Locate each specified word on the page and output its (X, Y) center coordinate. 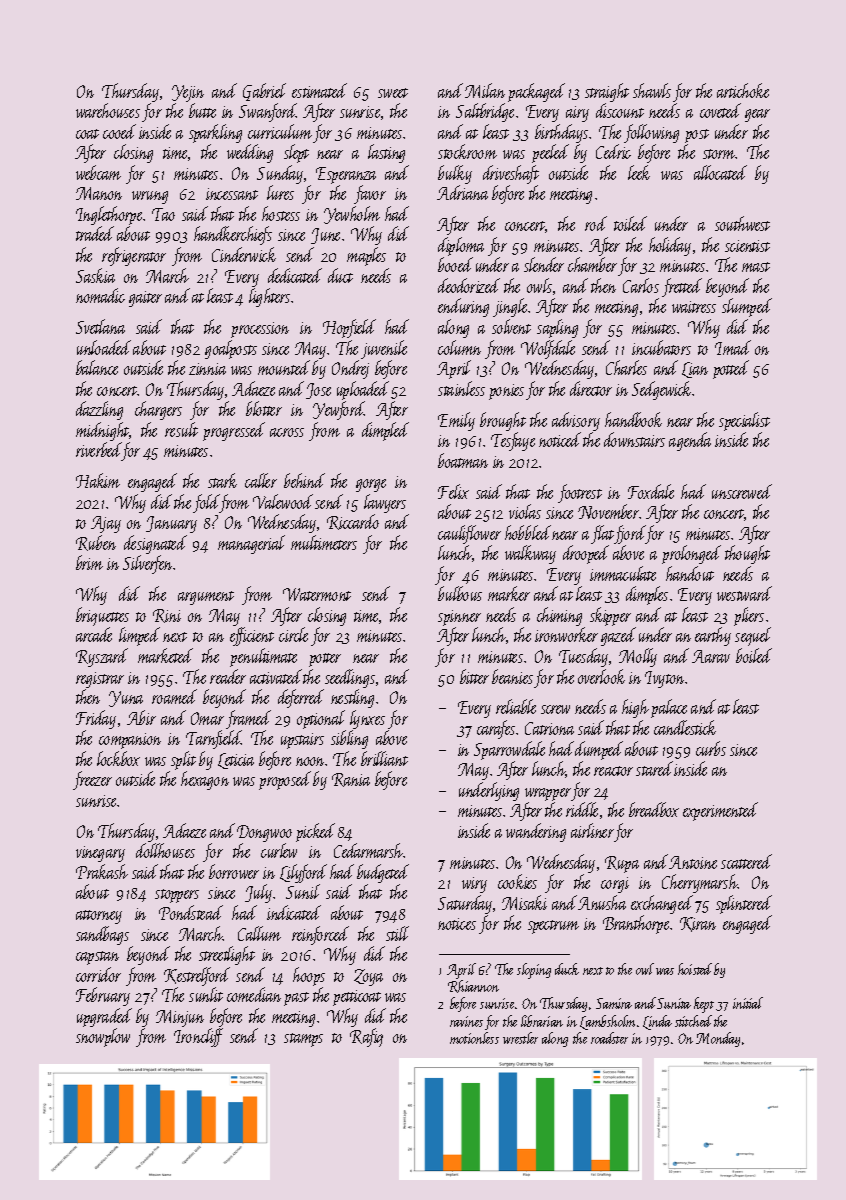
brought (503, 421)
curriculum (280, 131)
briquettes (102, 617)
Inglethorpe (110, 216)
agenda (690, 441)
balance (97, 367)
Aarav (711, 656)
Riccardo (353, 522)
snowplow (103, 1038)
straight (607, 92)
